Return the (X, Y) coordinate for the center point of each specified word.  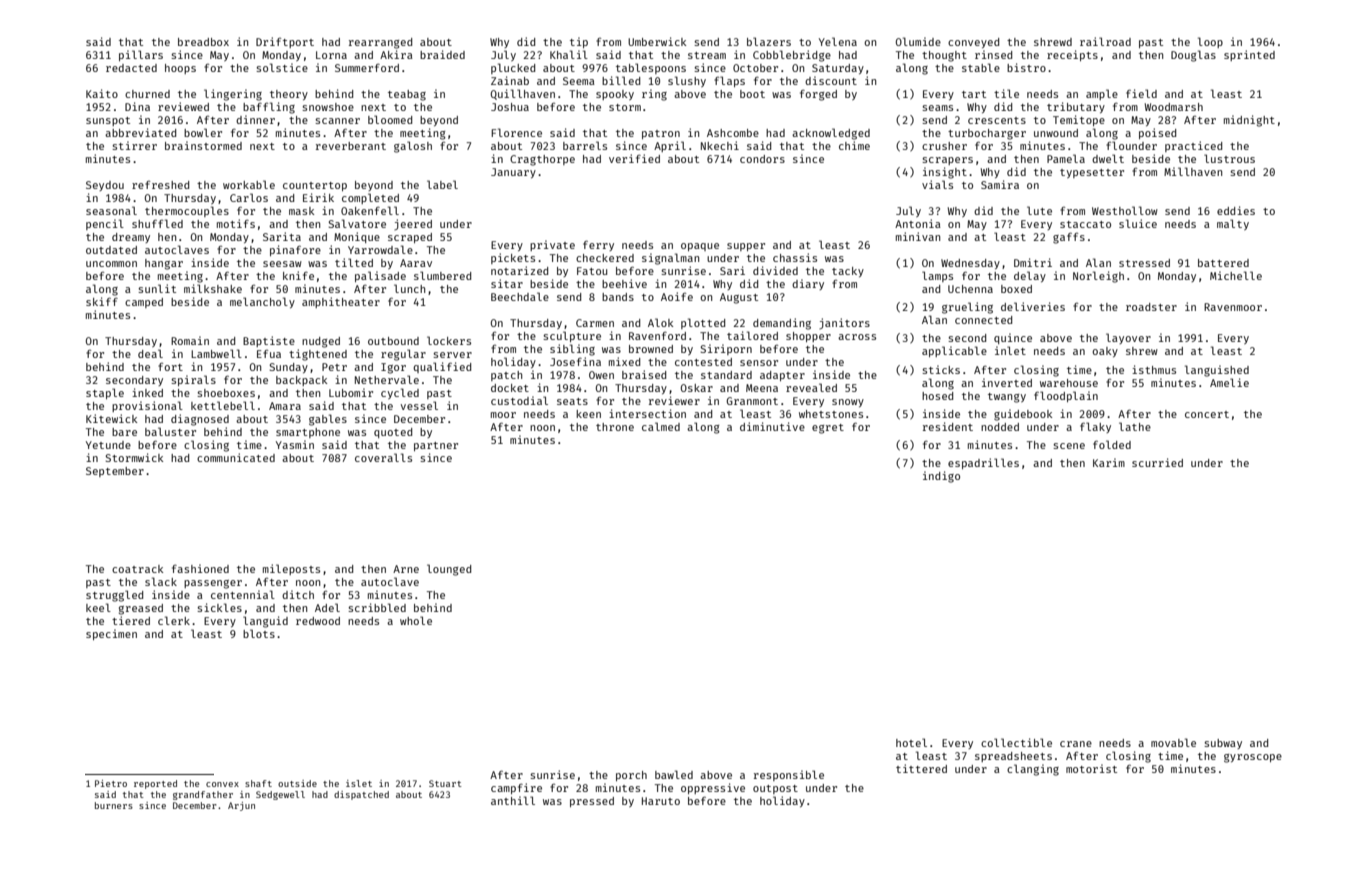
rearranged (380, 43)
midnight (1249, 121)
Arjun (241, 806)
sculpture (572, 336)
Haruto (661, 801)
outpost (775, 789)
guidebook (1023, 415)
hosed (937, 396)
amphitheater (341, 302)
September (115, 472)
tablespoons (651, 68)
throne (615, 427)
